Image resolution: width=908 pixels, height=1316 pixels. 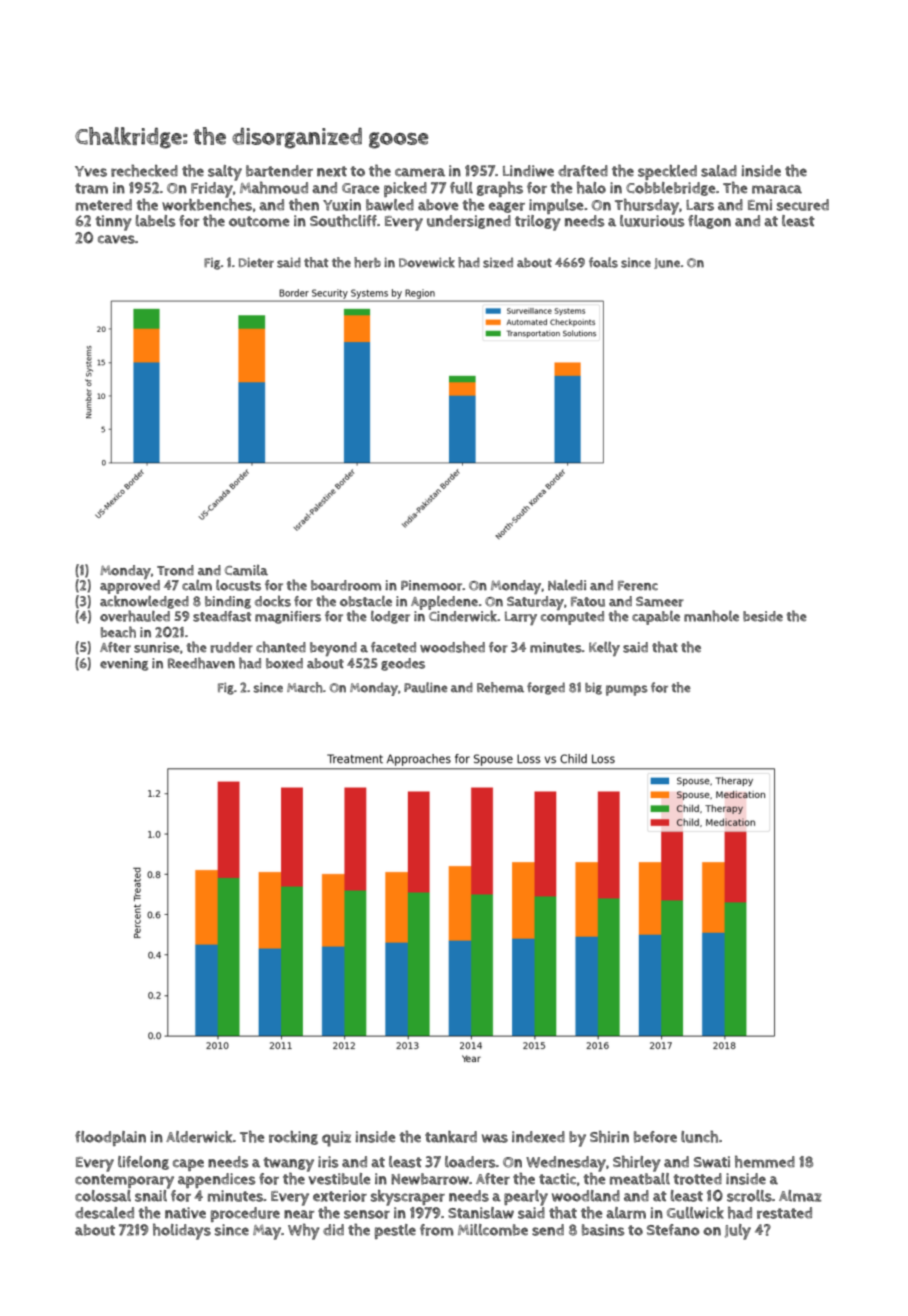 I want to click on manhole, so click(x=711, y=616).
